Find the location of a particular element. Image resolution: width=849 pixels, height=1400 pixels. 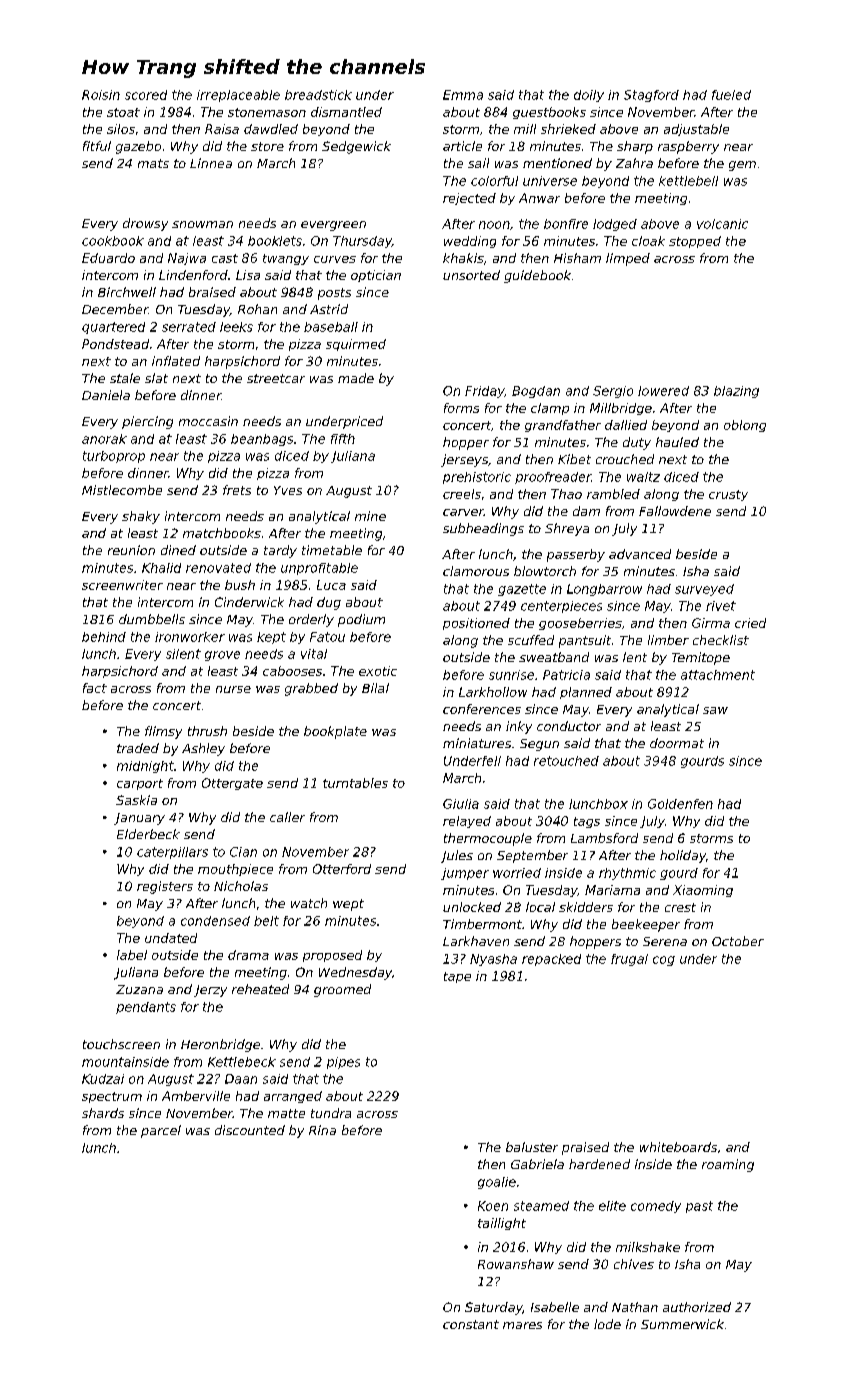

fitful is located at coordinates (97, 146).
